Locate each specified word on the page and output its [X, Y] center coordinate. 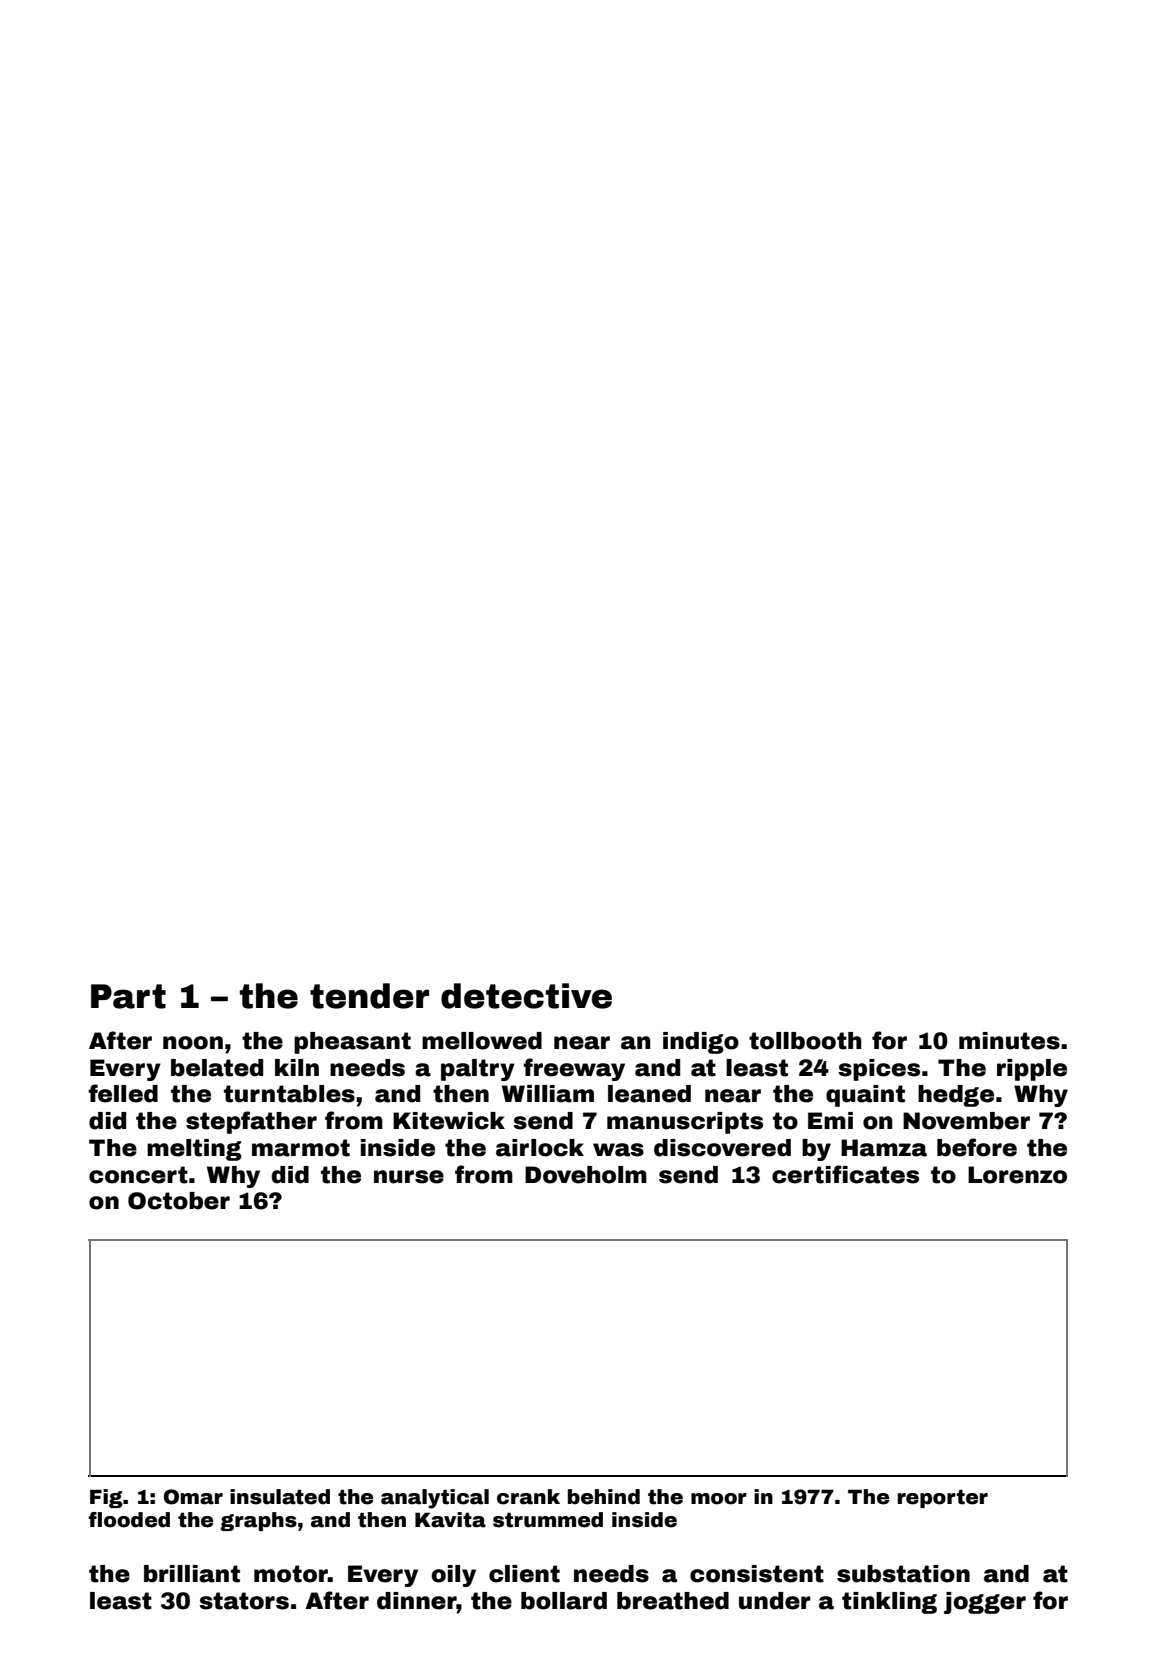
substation [903, 1574]
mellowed [482, 1041]
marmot [301, 1148]
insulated [280, 1497]
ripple [1032, 1070]
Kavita [450, 1520]
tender [369, 996]
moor [719, 1499]
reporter [943, 1498]
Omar [193, 1497]
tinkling [889, 1603]
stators [244, 1601]
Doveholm [586, 1175]
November [966, 1121]
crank [528, 1497]
